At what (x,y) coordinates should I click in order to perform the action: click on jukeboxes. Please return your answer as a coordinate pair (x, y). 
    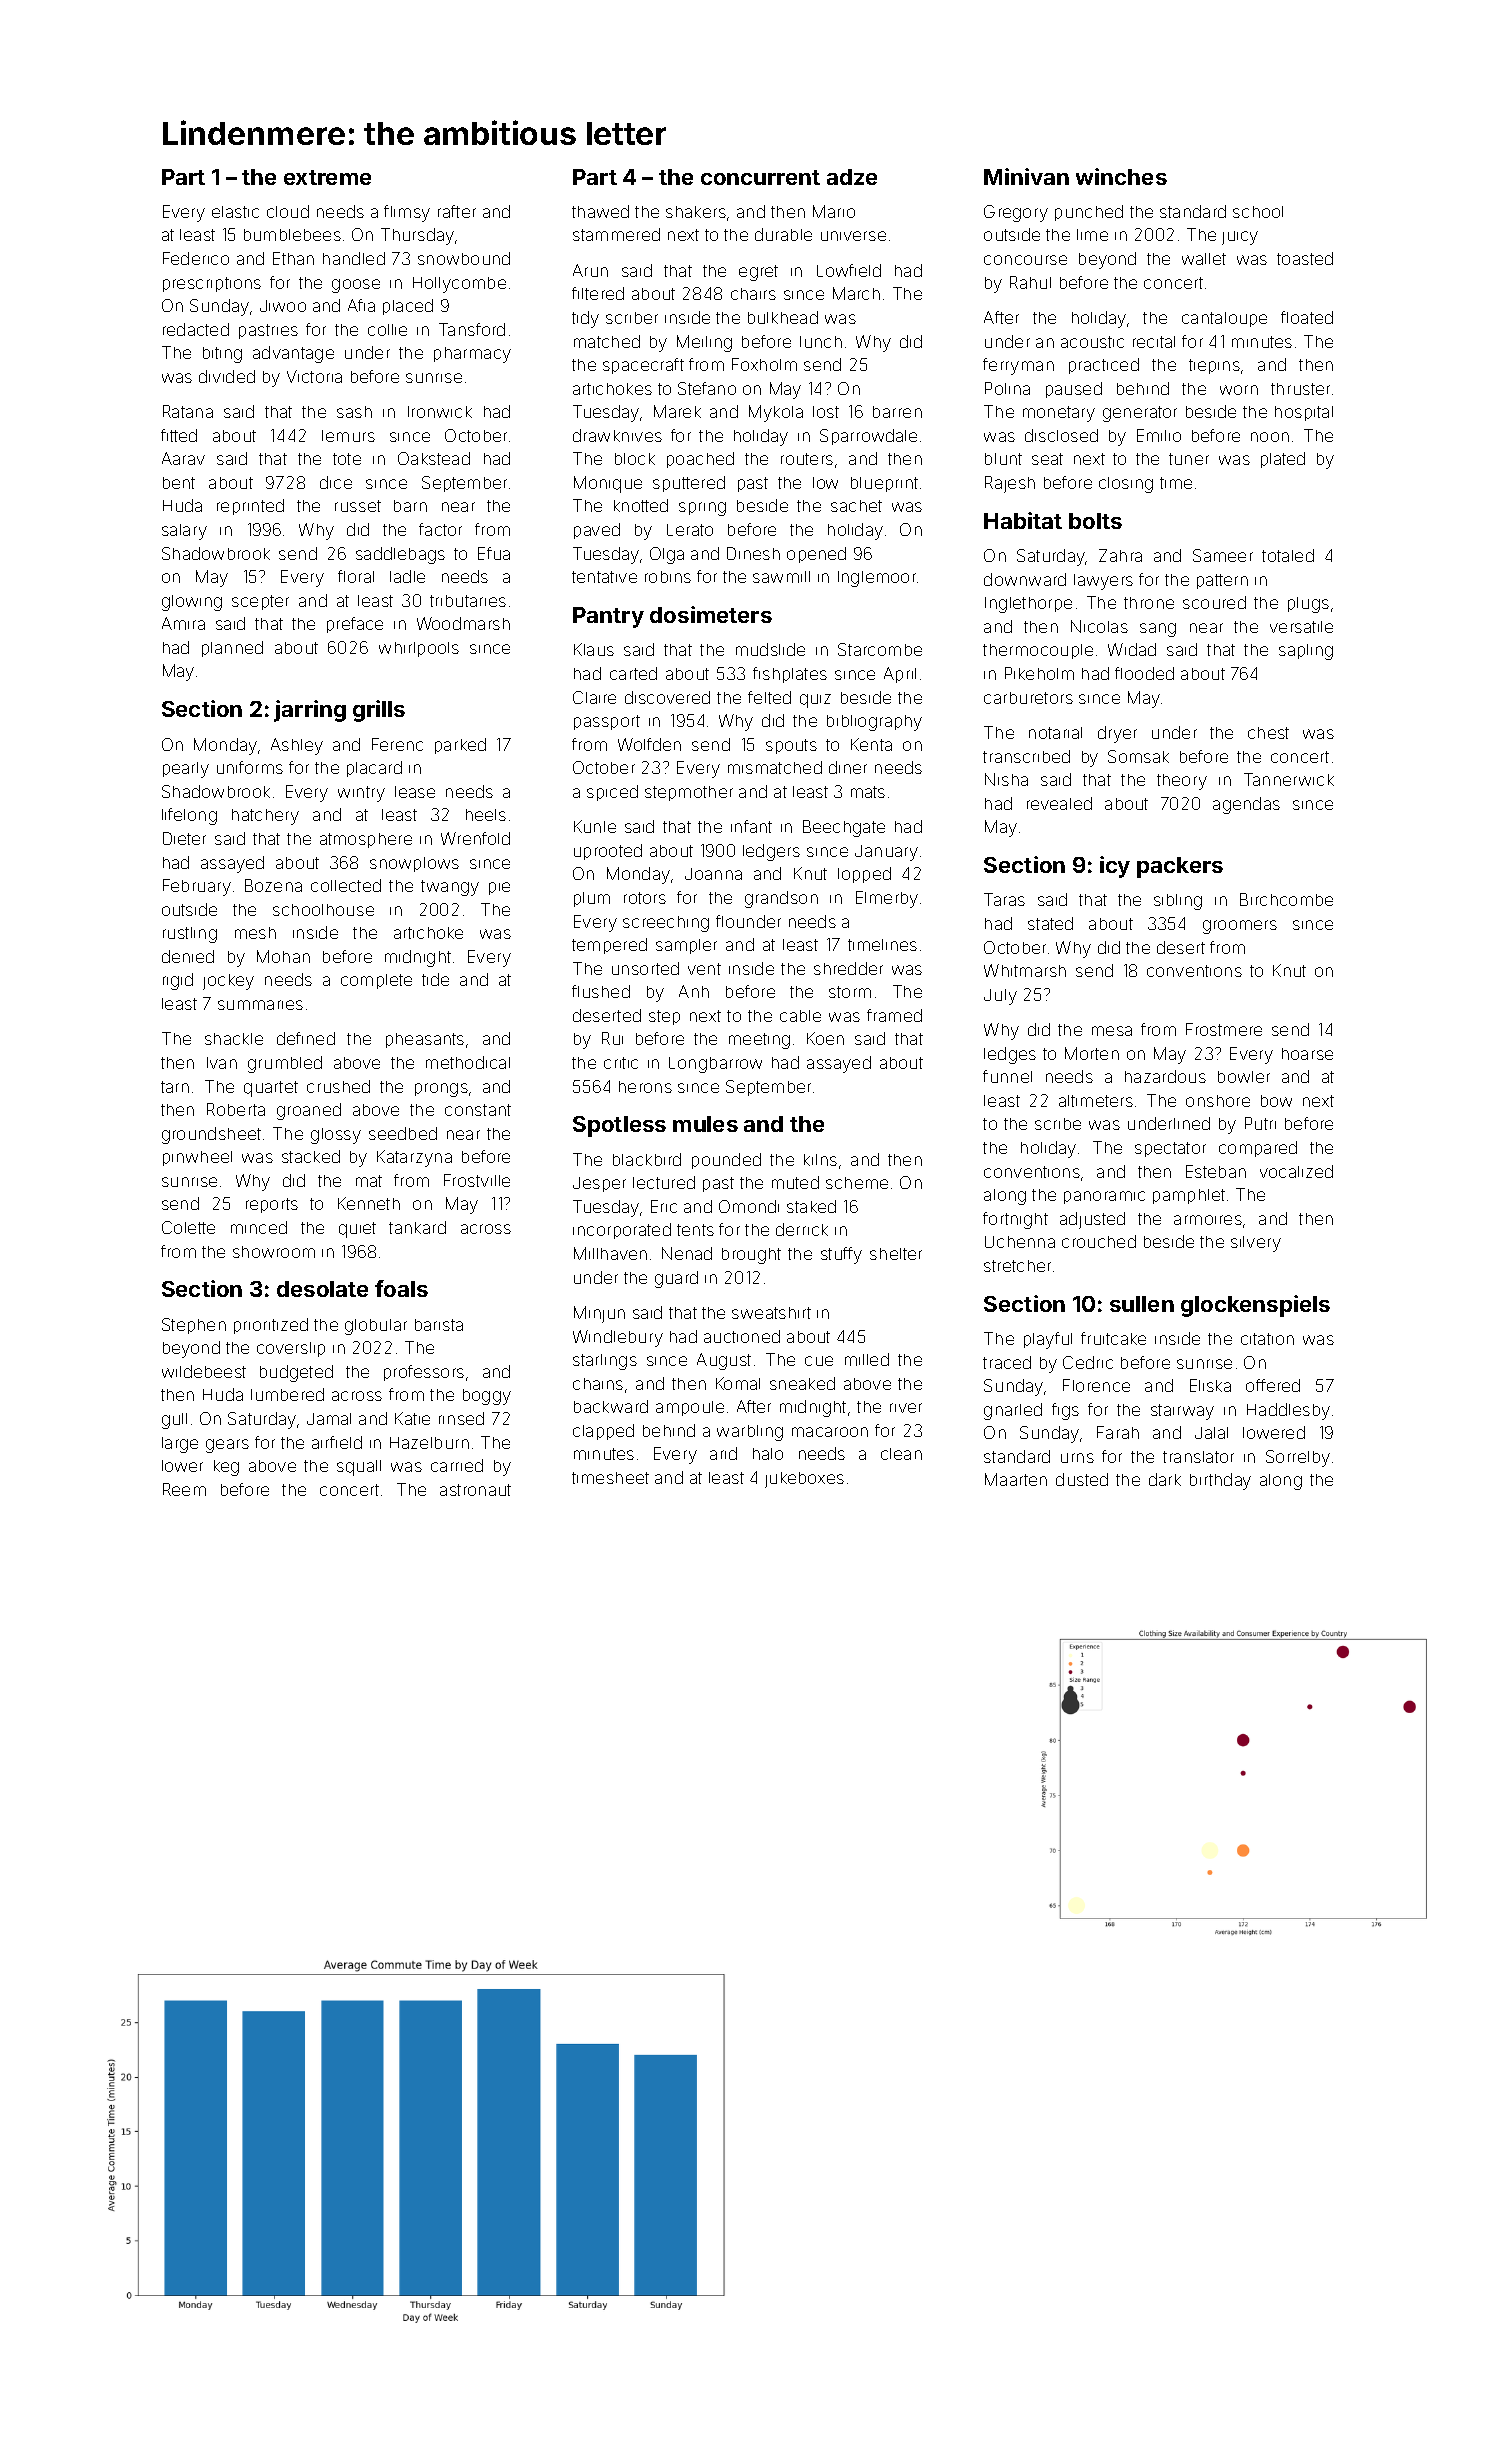
    Looking at the image, I should click on (804, 1480).
